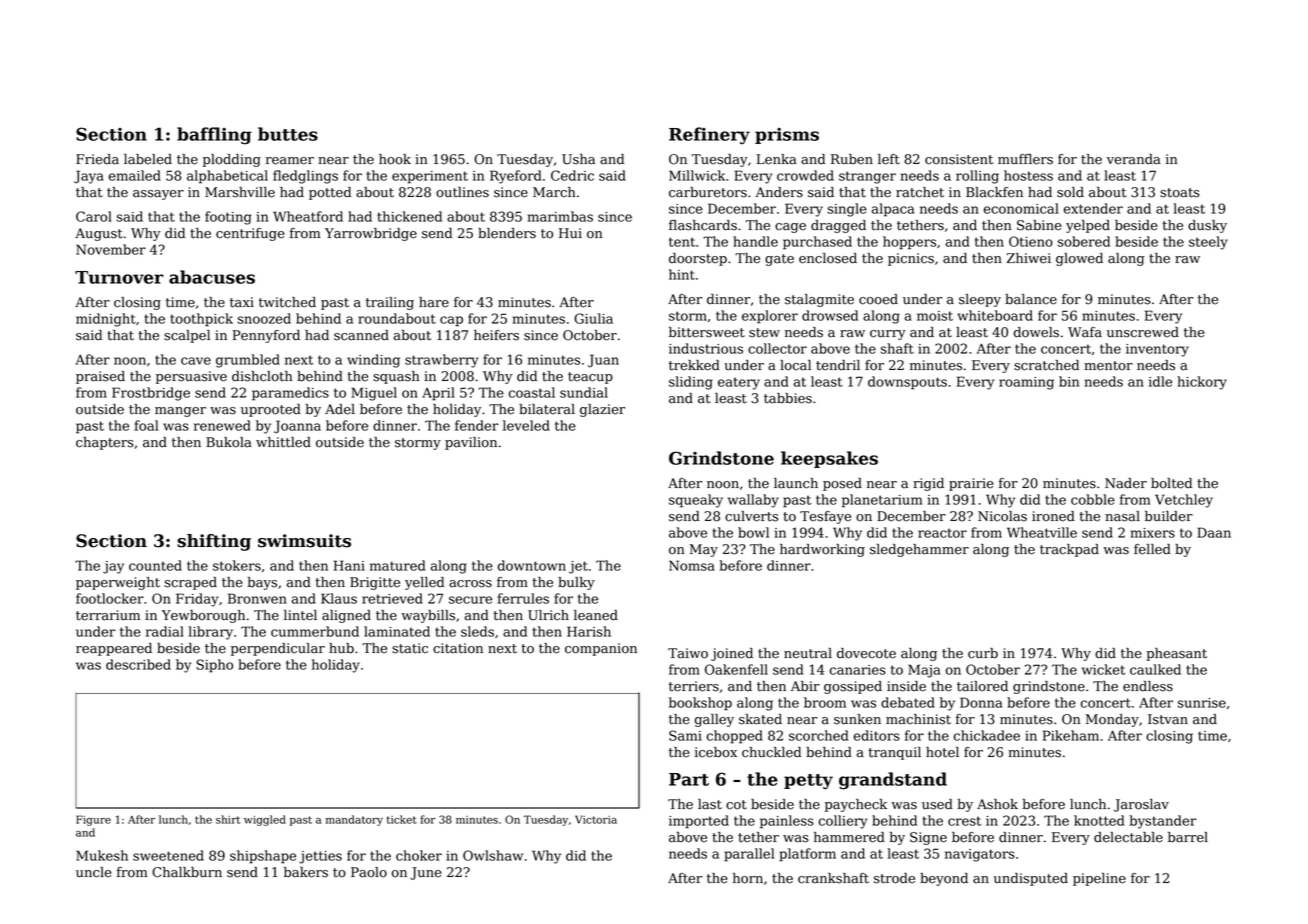  Describe the element at coordinates (808, 782) in the screenshot. I see `petty` at that location.
